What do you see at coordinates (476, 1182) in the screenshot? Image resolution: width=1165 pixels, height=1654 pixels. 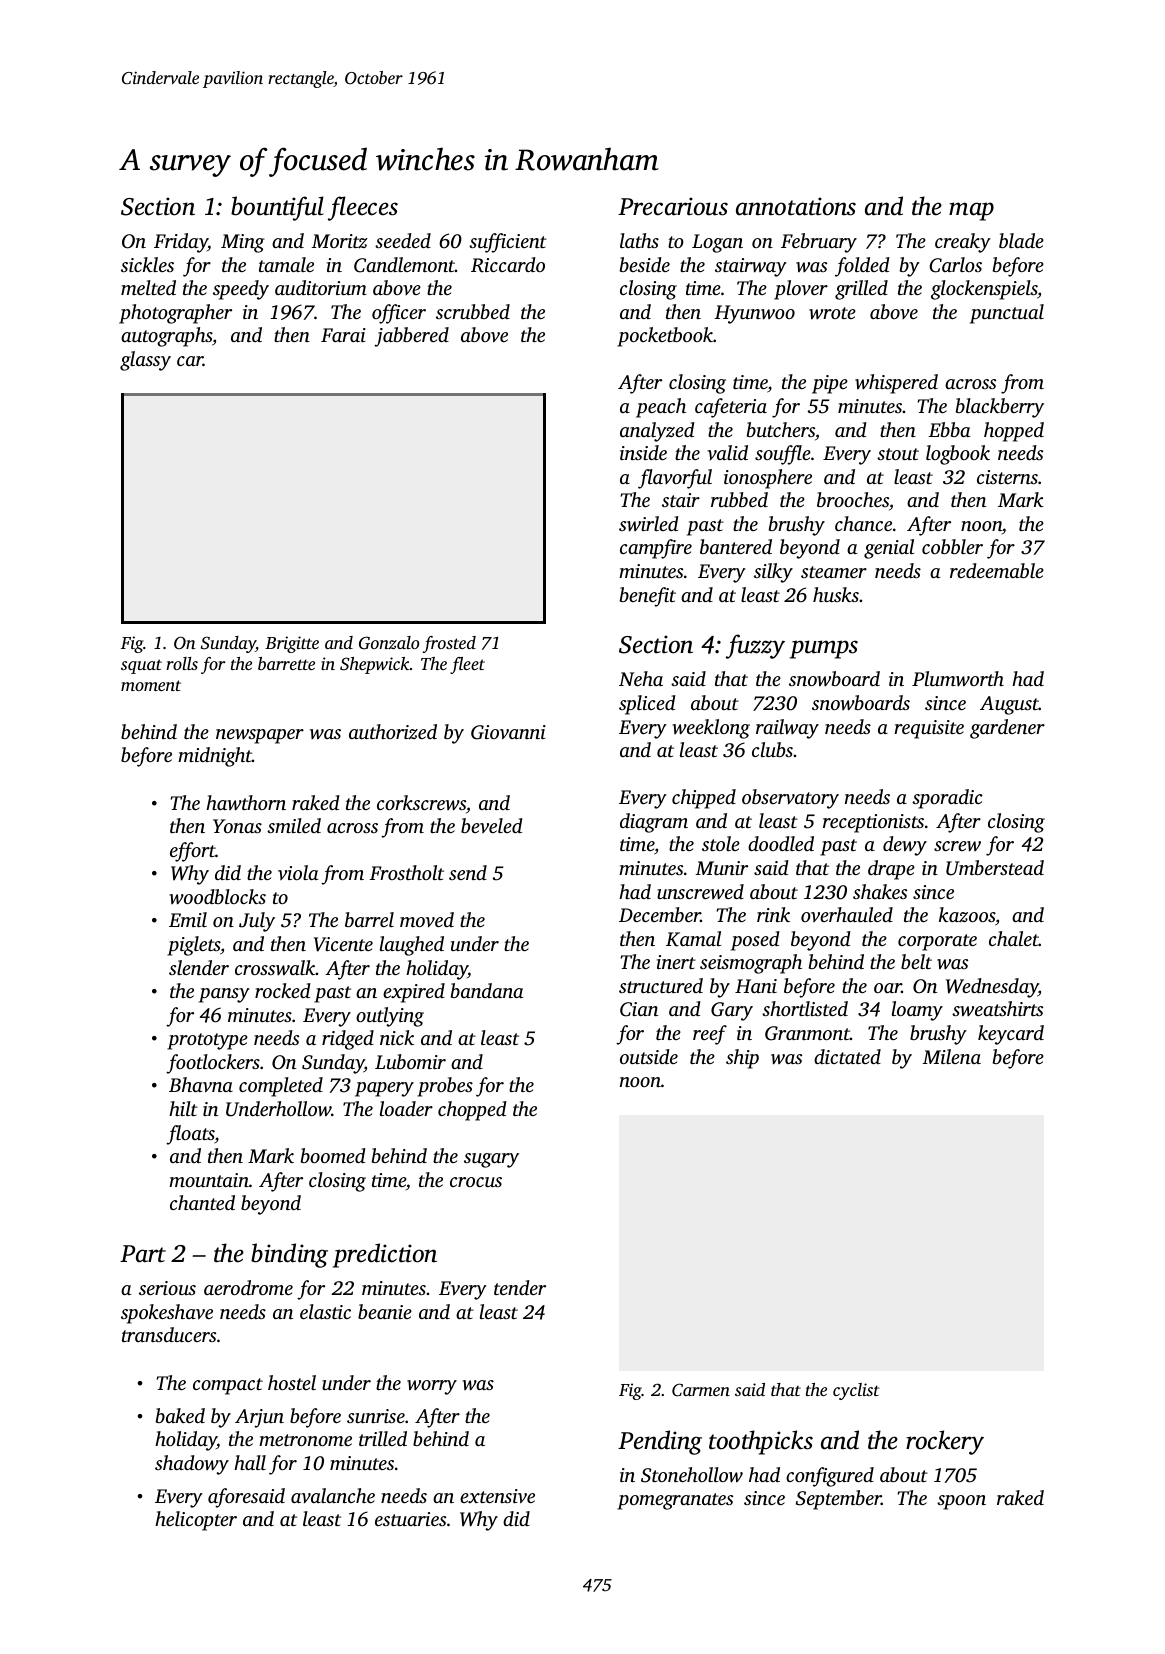 I see `crocus` at bounding box center [476, 1182].
